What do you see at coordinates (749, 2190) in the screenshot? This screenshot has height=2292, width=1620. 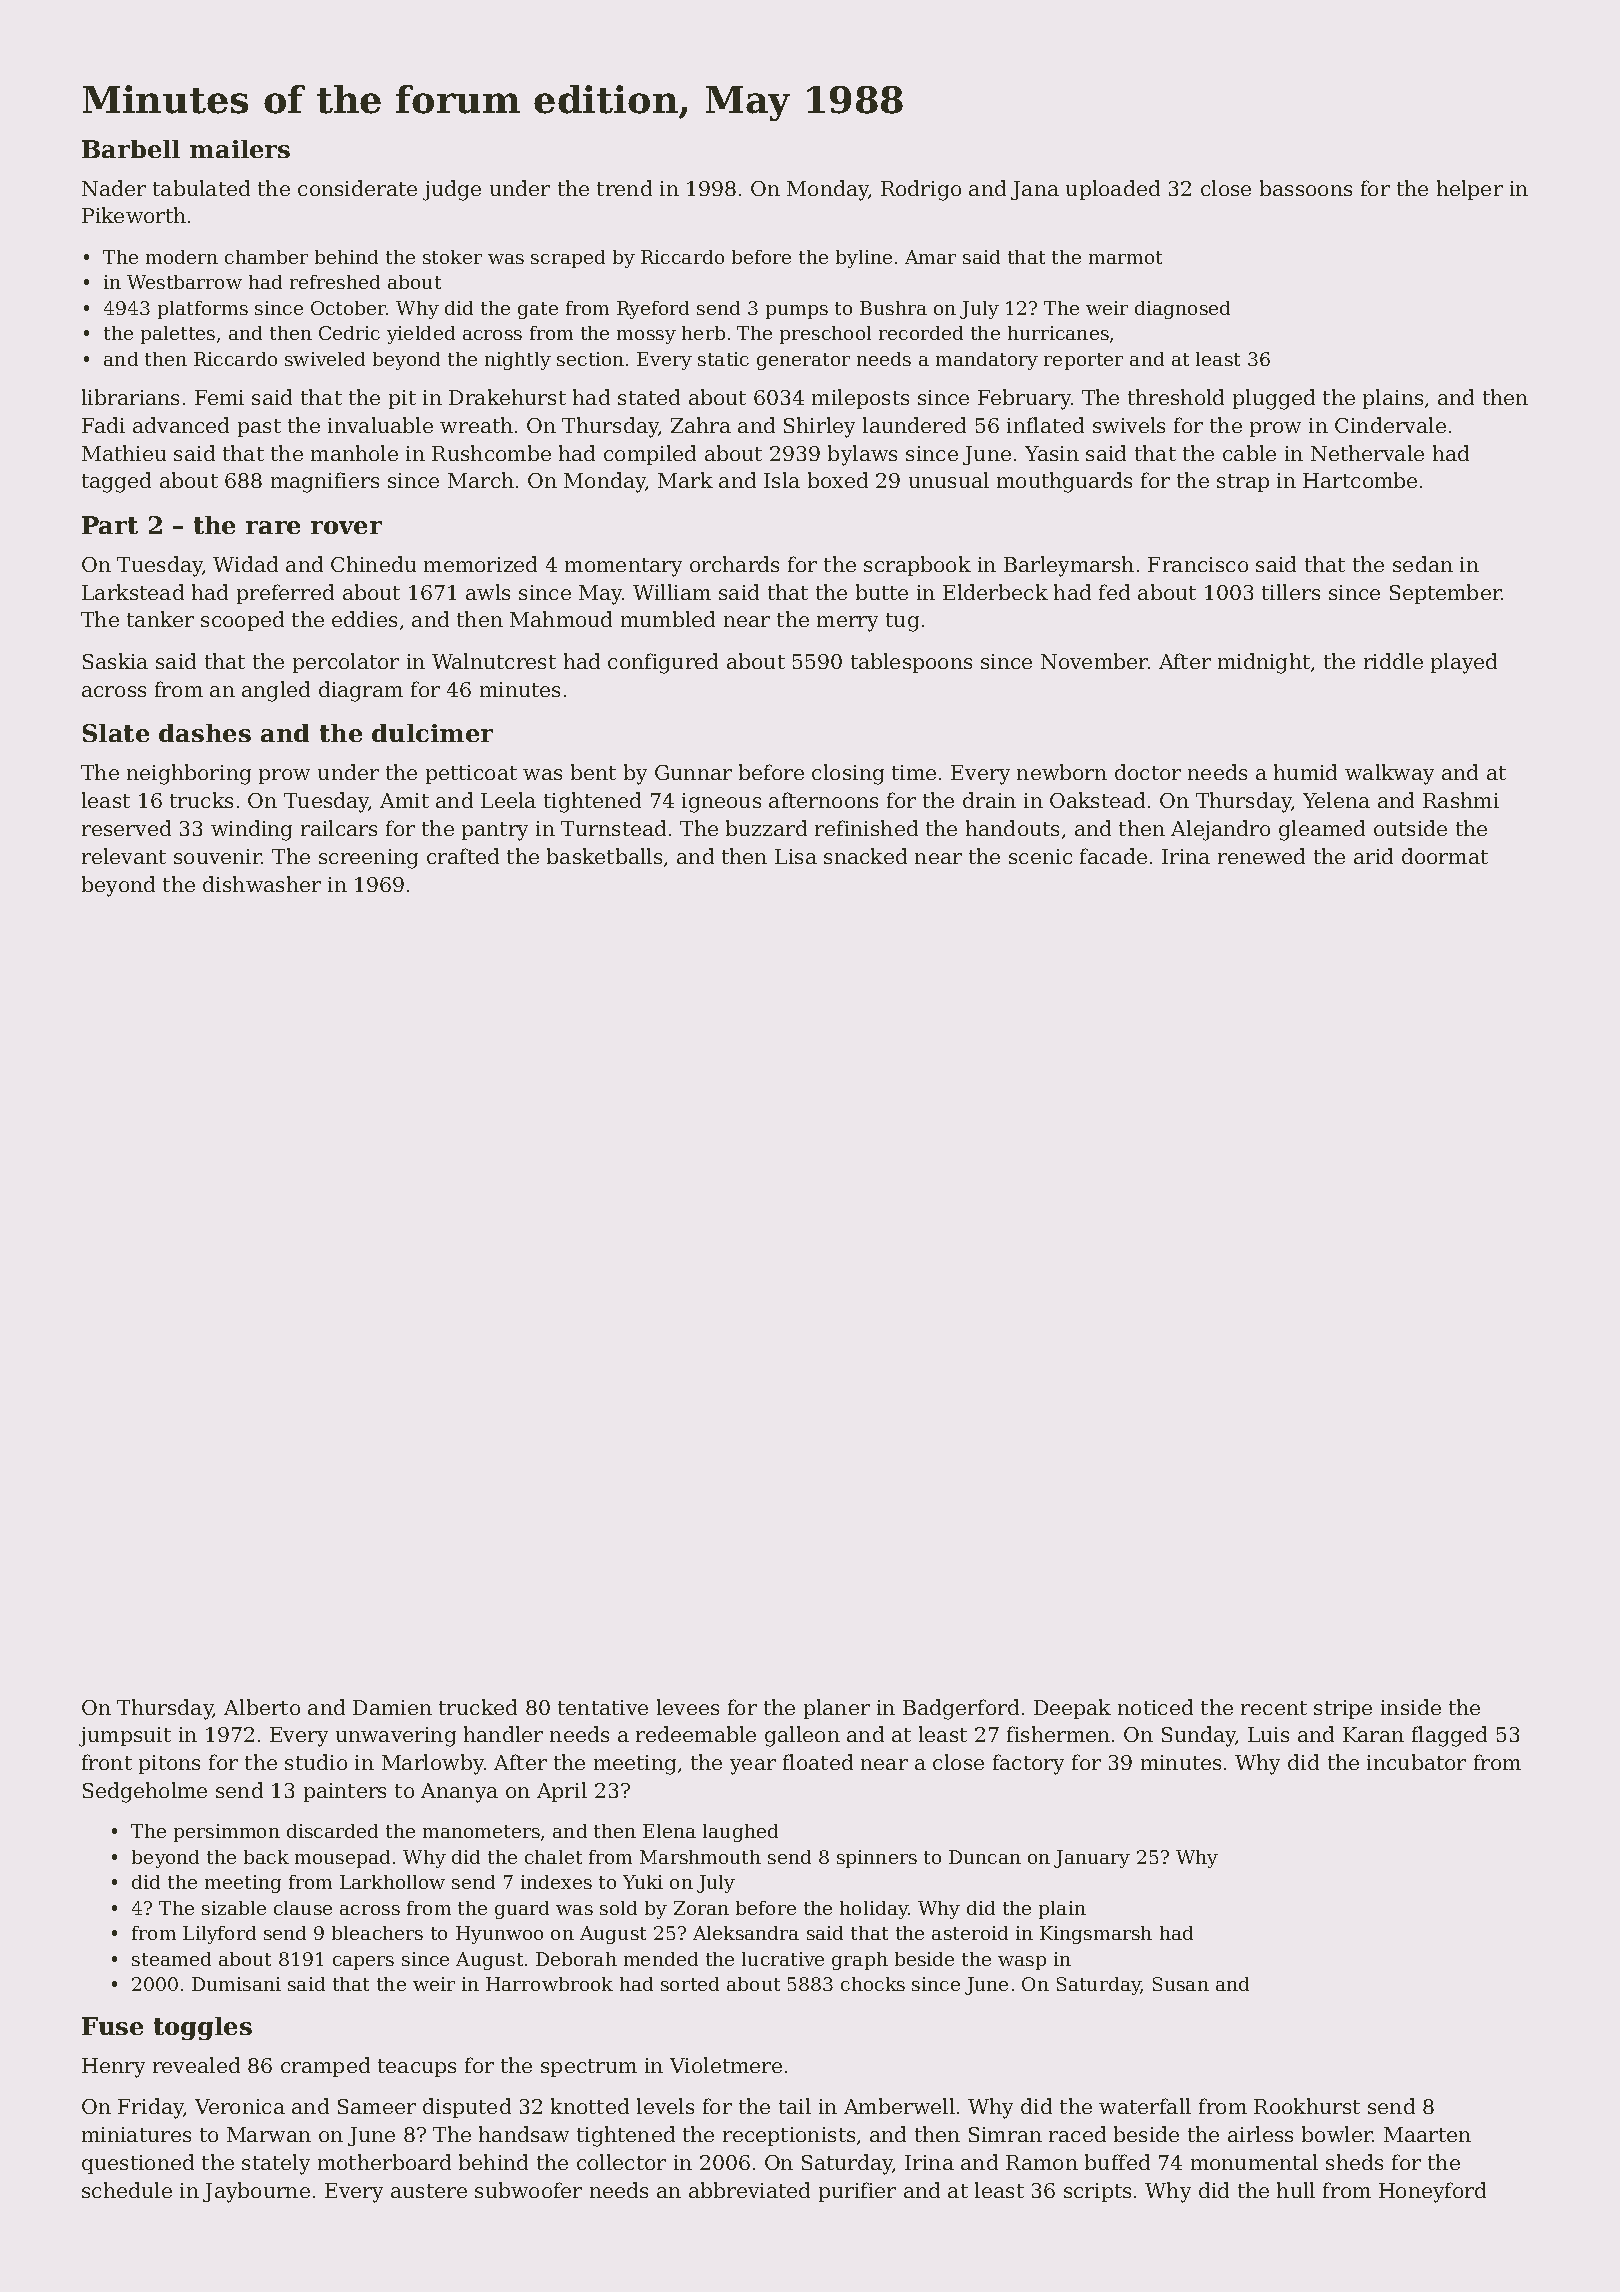 I see `abbreviated` at bounding box center [749, 2190].
